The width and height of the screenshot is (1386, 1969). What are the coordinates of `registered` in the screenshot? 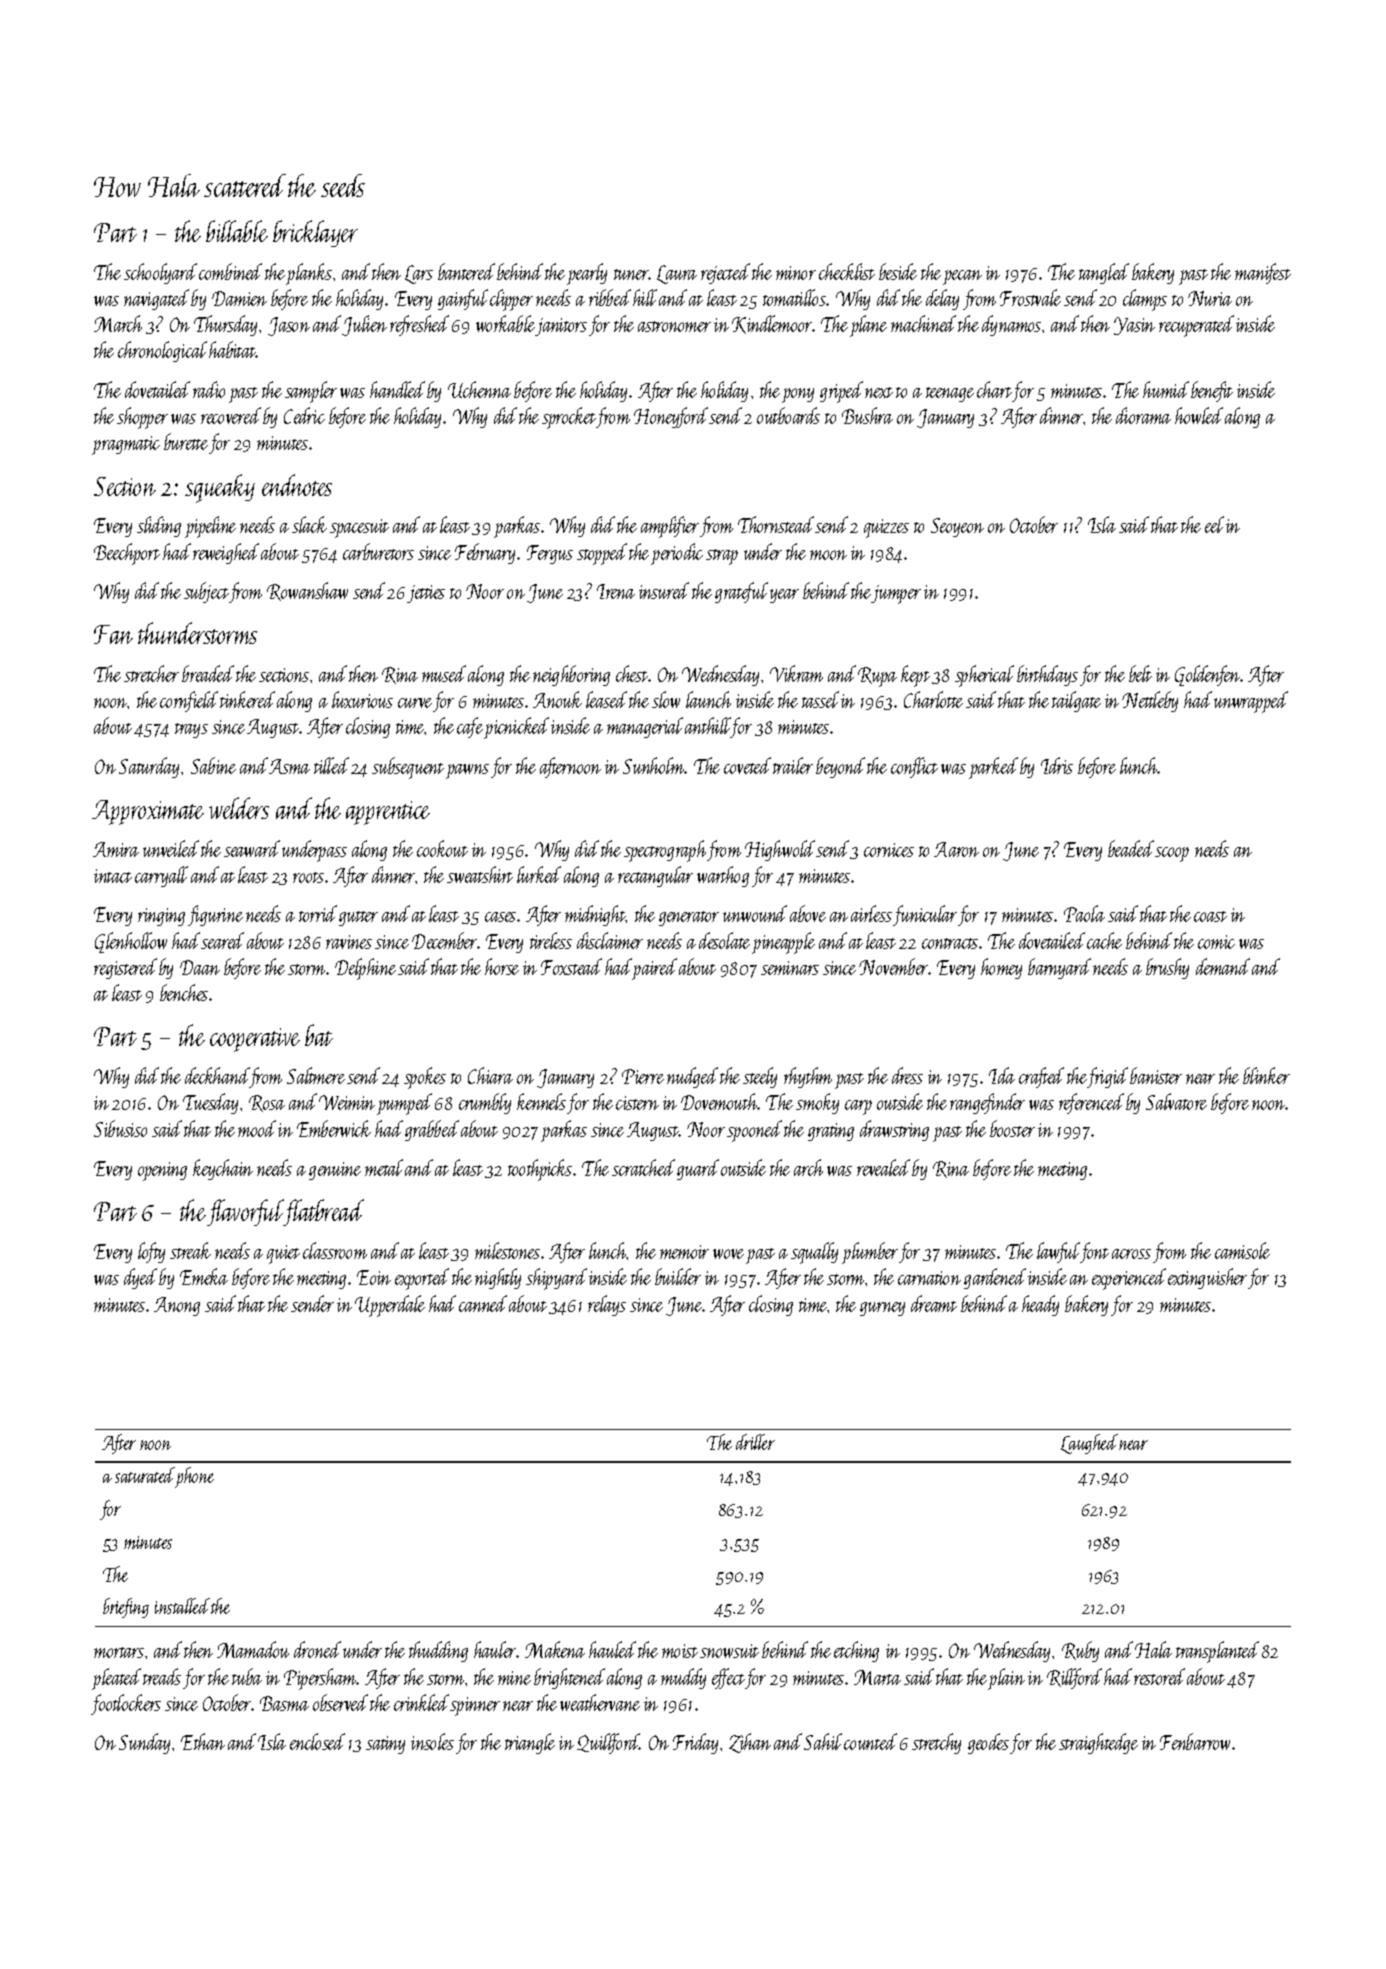 It's located at (125, 968).
